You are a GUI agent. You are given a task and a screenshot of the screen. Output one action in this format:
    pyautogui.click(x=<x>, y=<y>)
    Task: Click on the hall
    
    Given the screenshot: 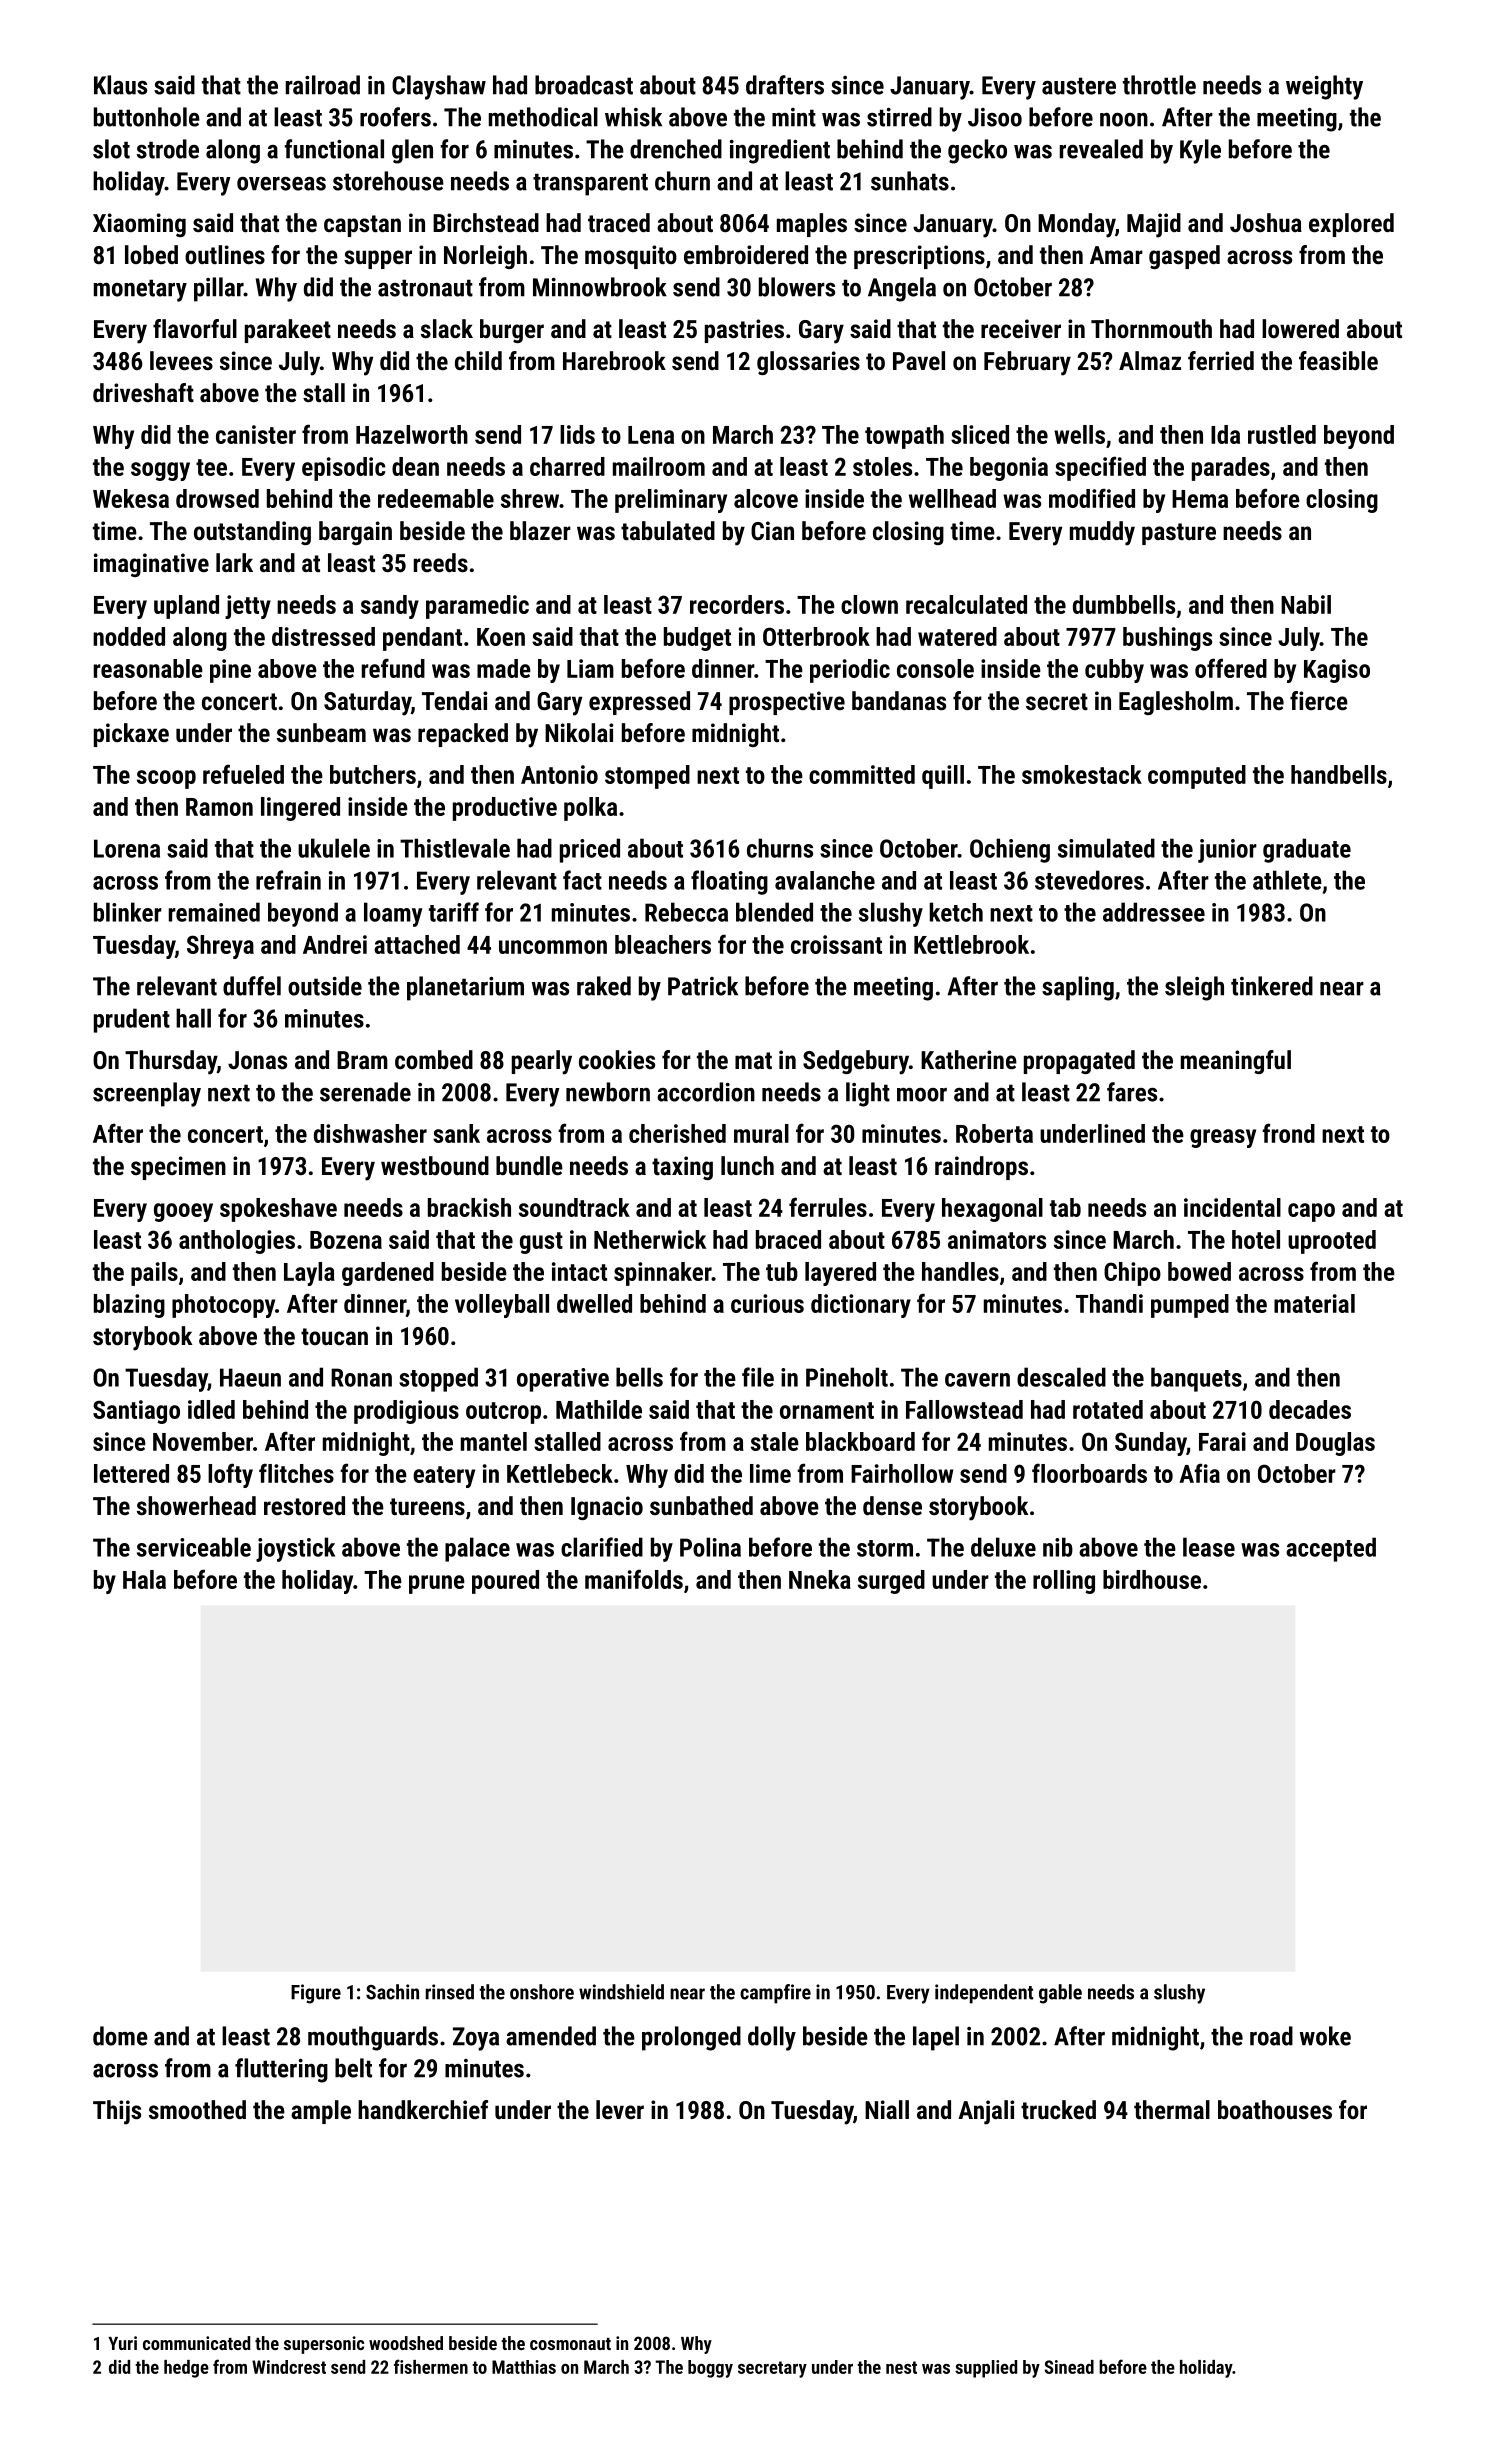 What is the action you would take?
    pyautogui.click(x=193, y=1018)
